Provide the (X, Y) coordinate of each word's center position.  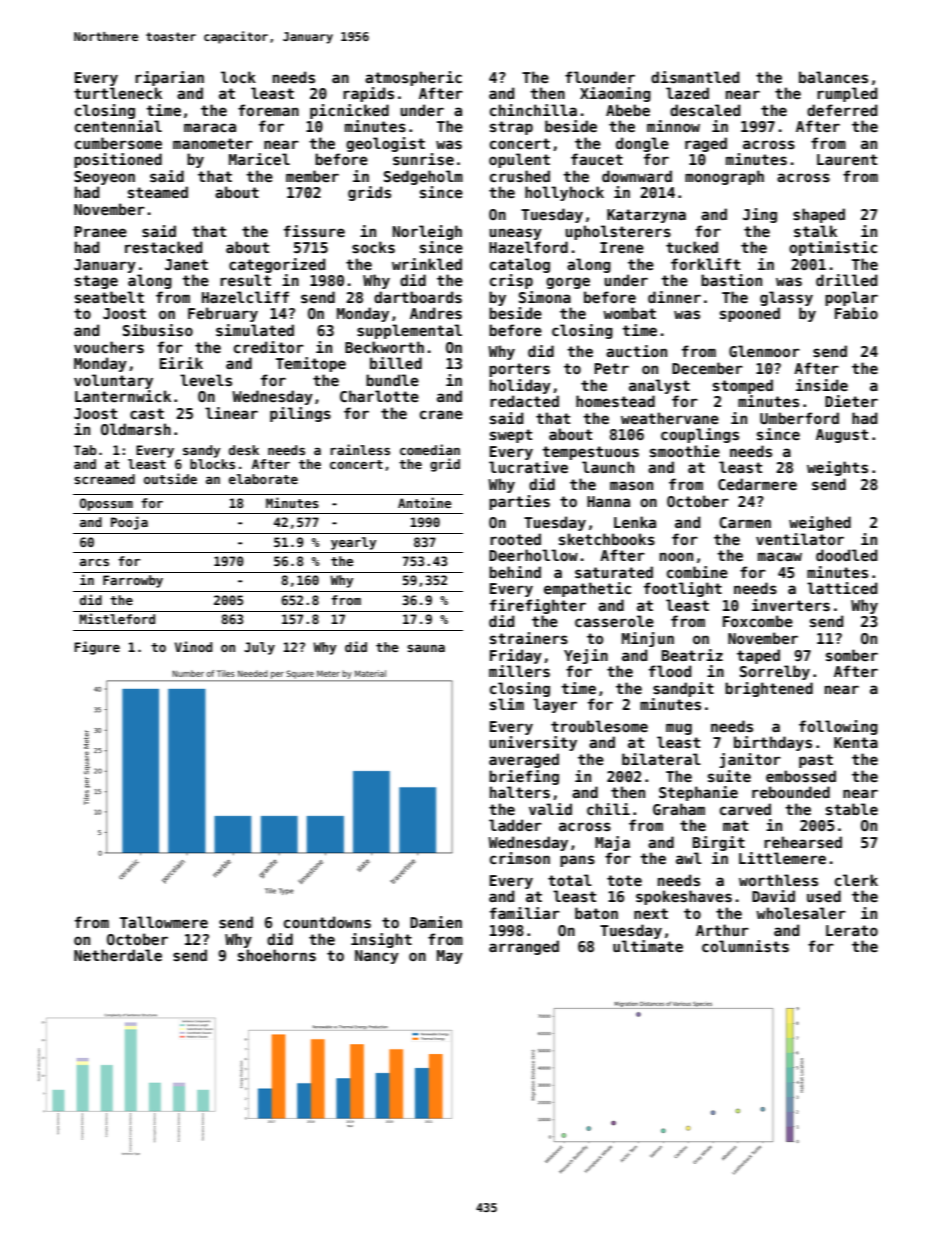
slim (507, 704)
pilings (300, 414)
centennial (118, 126)
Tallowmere (164, 922)
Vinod (193, 646)
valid (550, 809)
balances (833, 77)
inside (822, 385)
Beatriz (692, 655)
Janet (186, 264)
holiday (520, 386)
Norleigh (427, 232)
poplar (851, 298)
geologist (385, 144)
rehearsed (803, 842)
